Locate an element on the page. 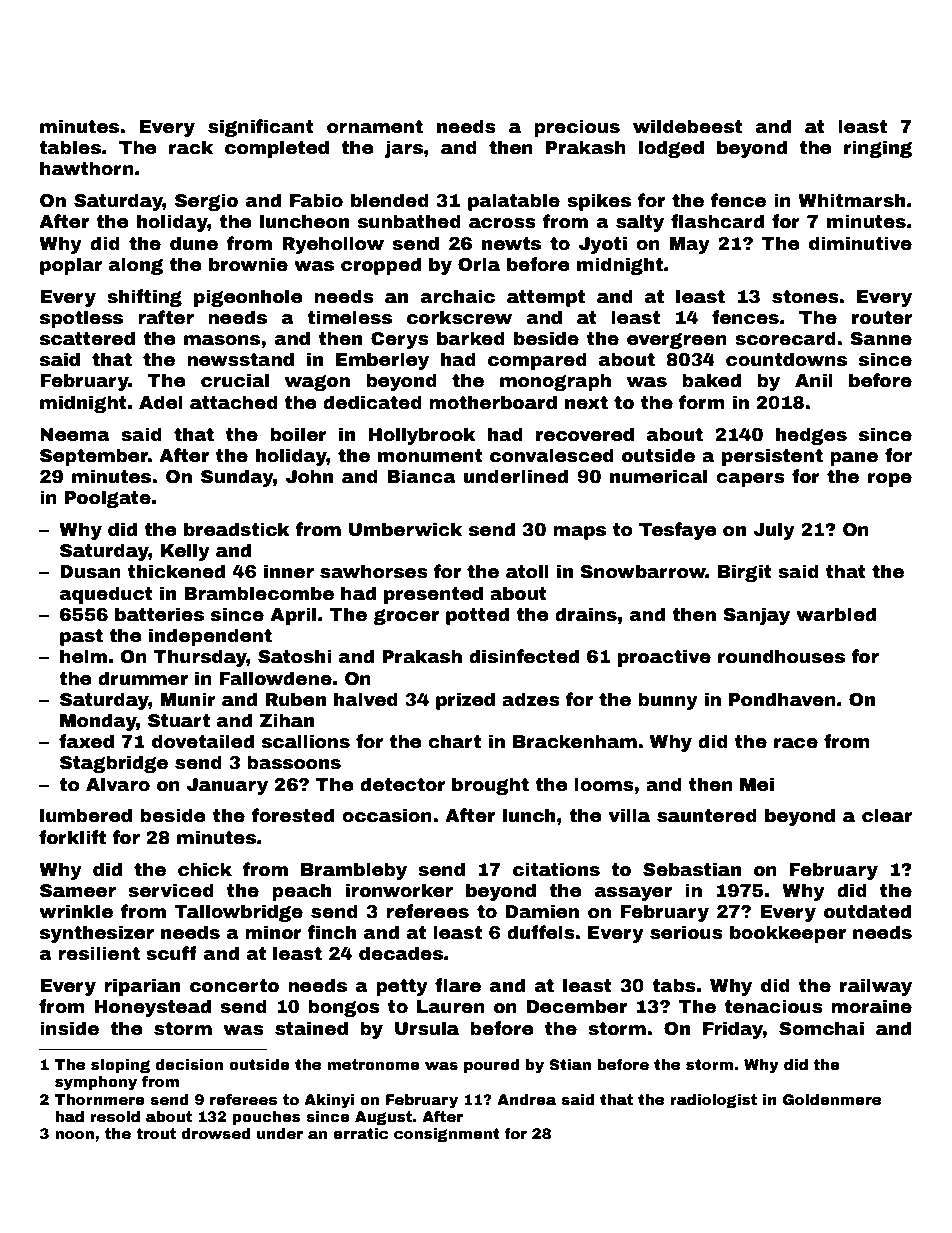 This image has height=1233, width=952. Goldenmere is located at coordinates (832, 1099).
